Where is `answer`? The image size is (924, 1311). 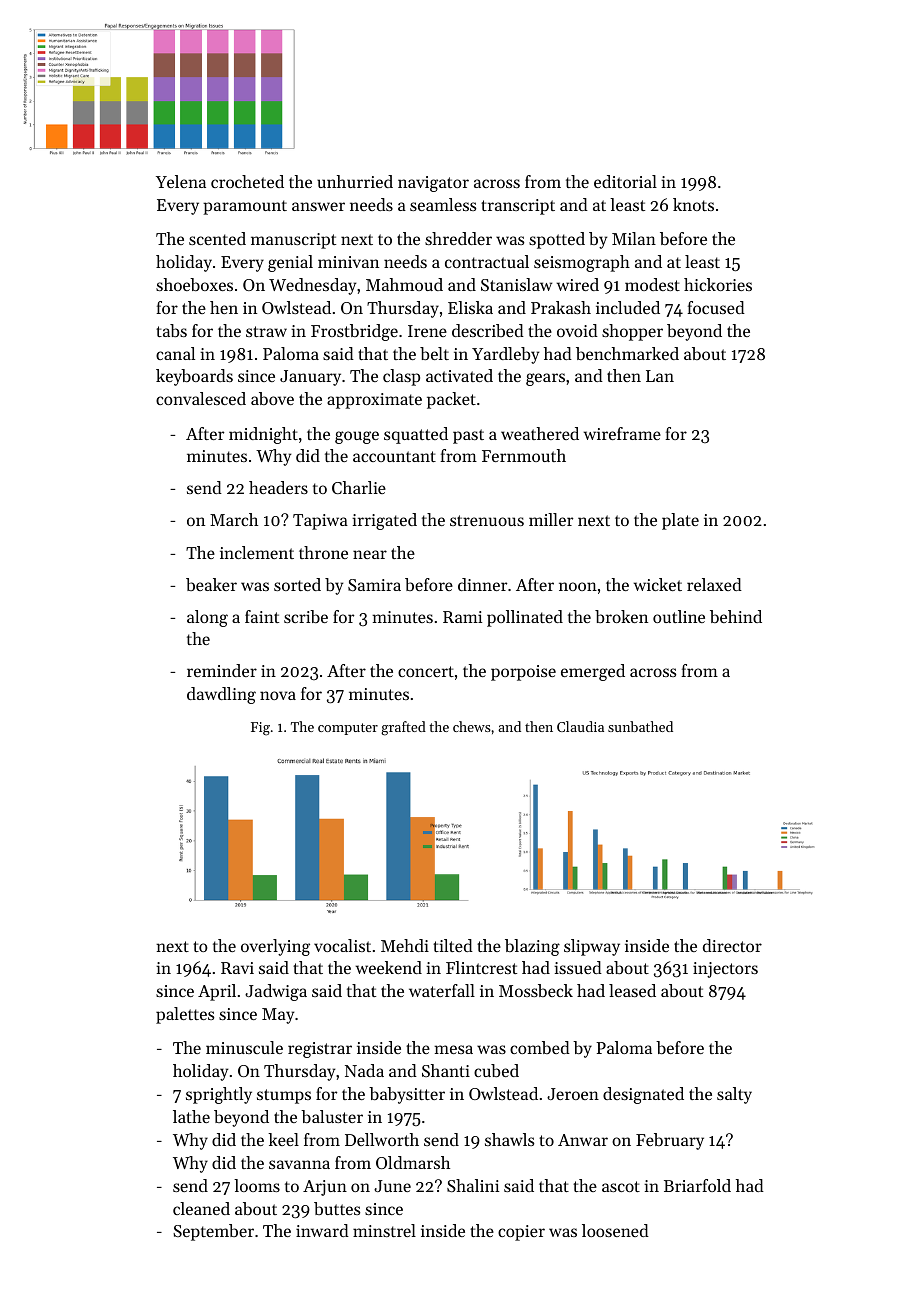
answer is located at coordinates (318, 206).
